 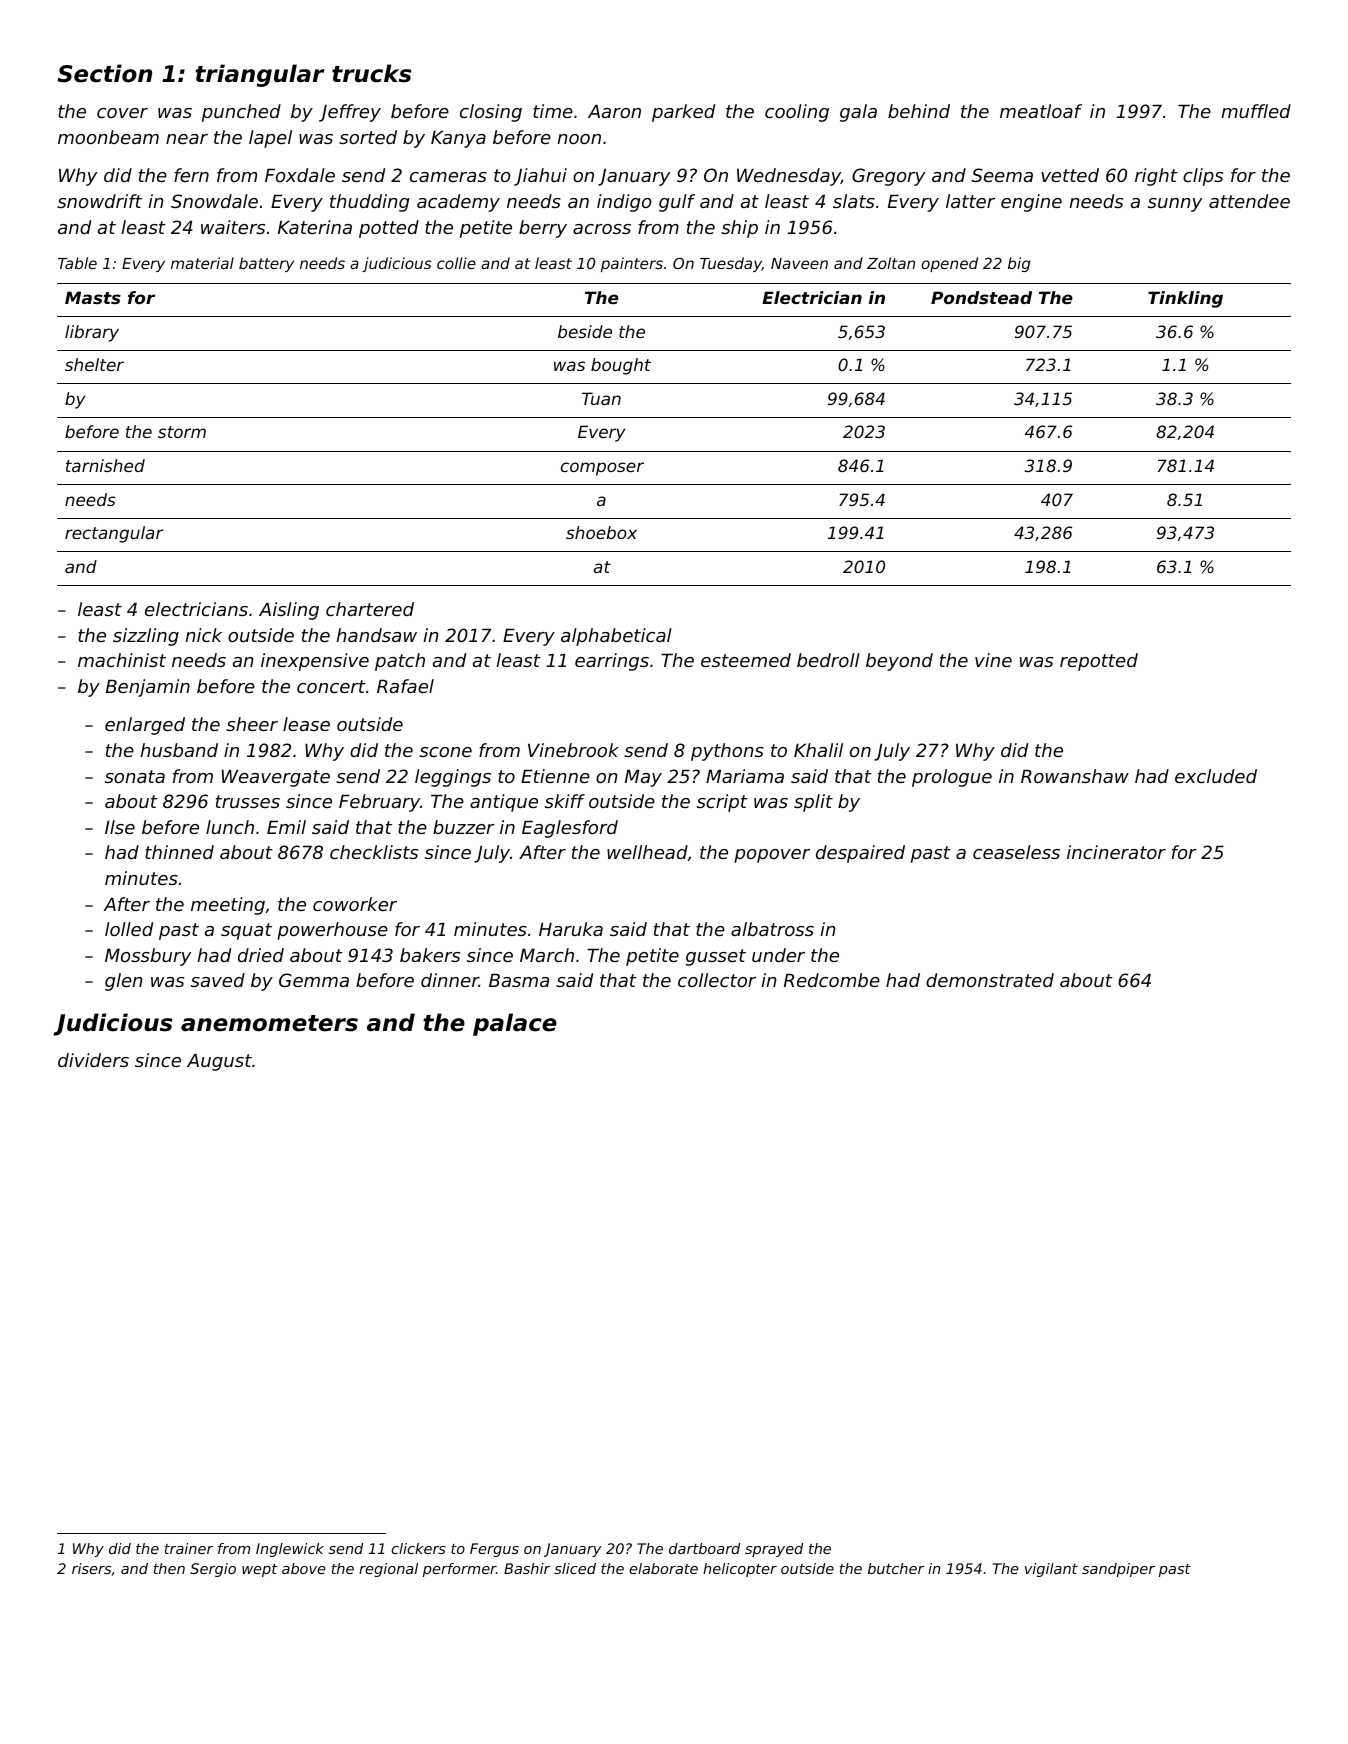 I want to click on meatloaf, so click(x=1041, y=111).
